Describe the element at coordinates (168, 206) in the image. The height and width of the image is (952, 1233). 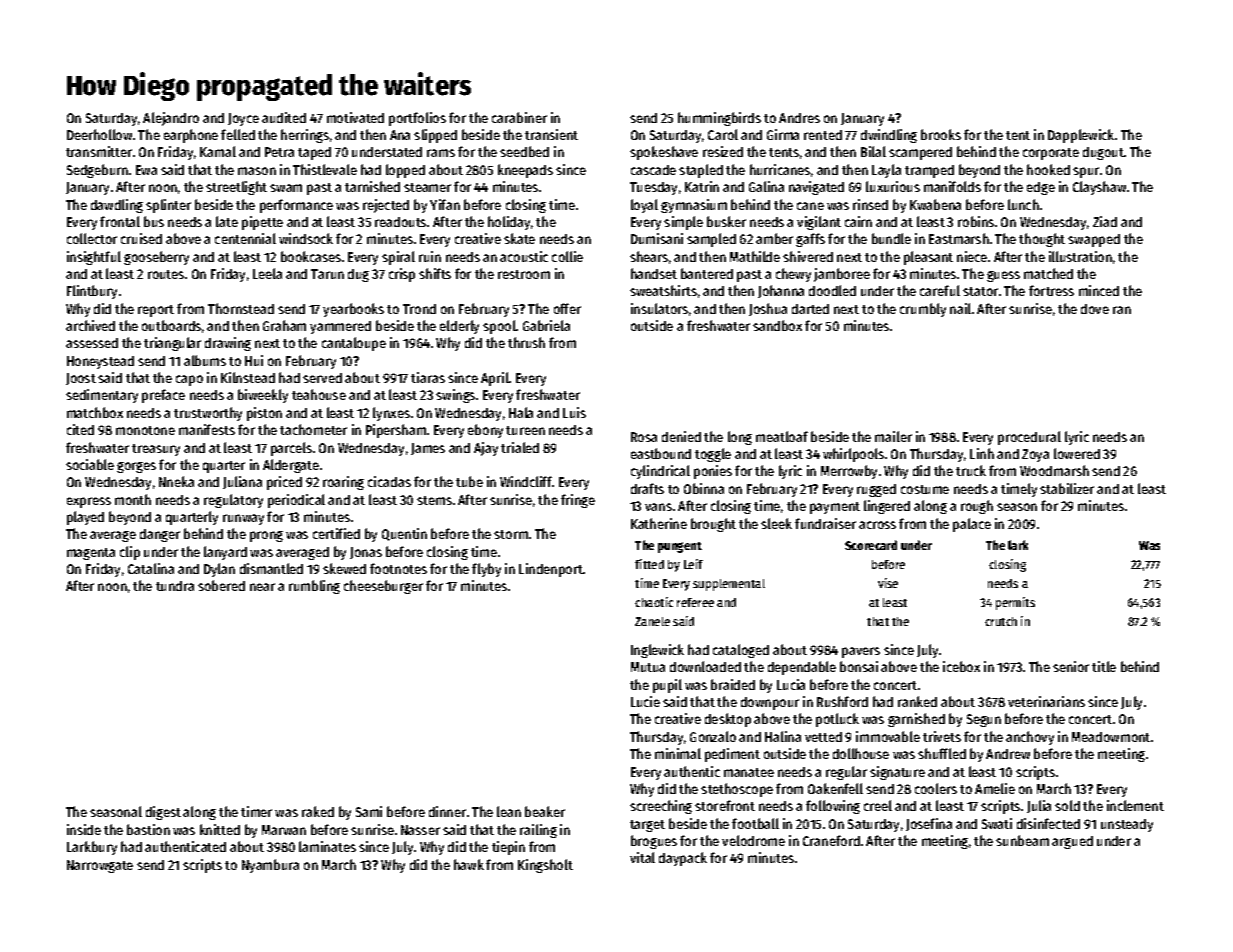
I see `splinter` at that location.
